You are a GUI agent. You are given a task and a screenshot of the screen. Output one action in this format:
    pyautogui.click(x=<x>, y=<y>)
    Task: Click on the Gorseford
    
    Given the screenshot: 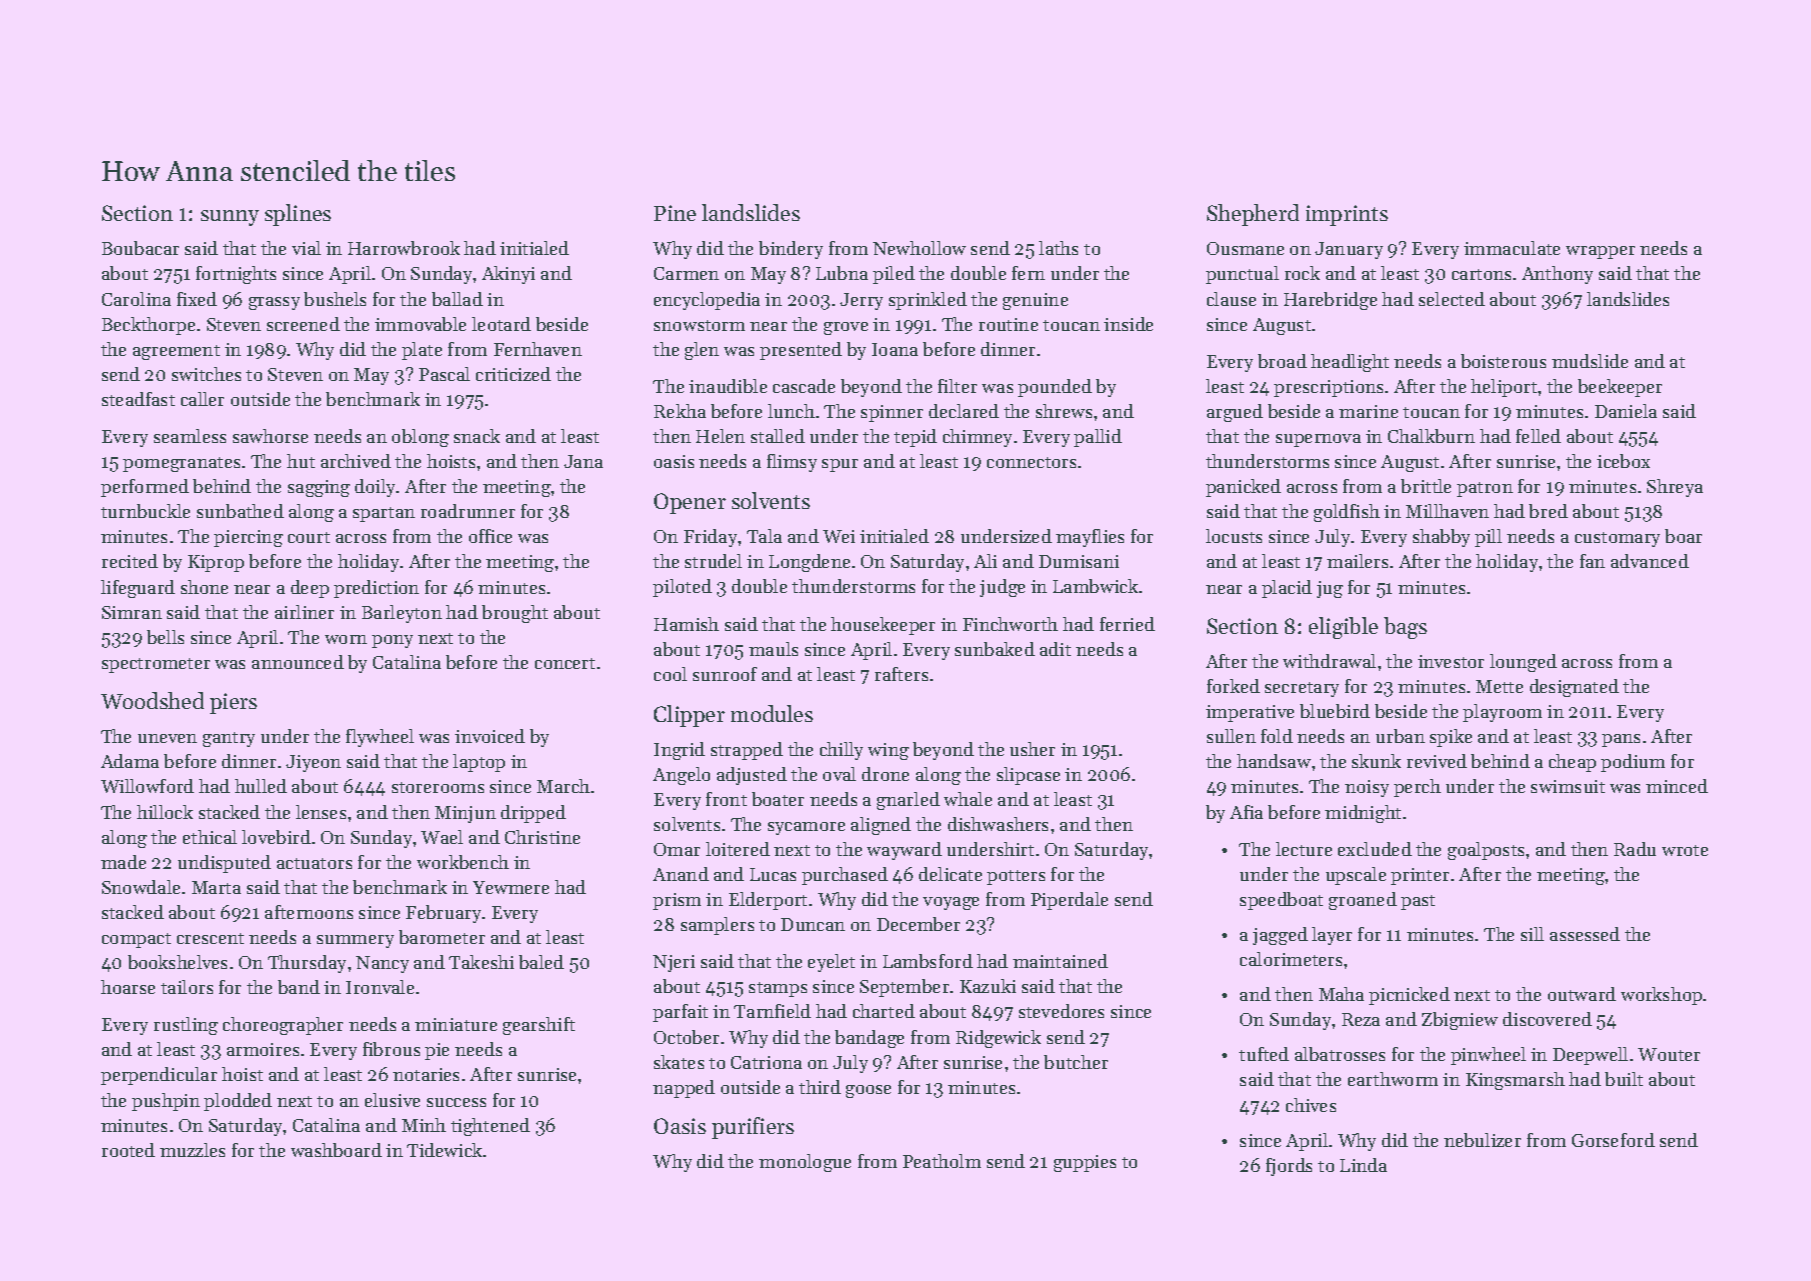 What is the action you would take?
    pyautogui.click(x=1613, y=1140)
